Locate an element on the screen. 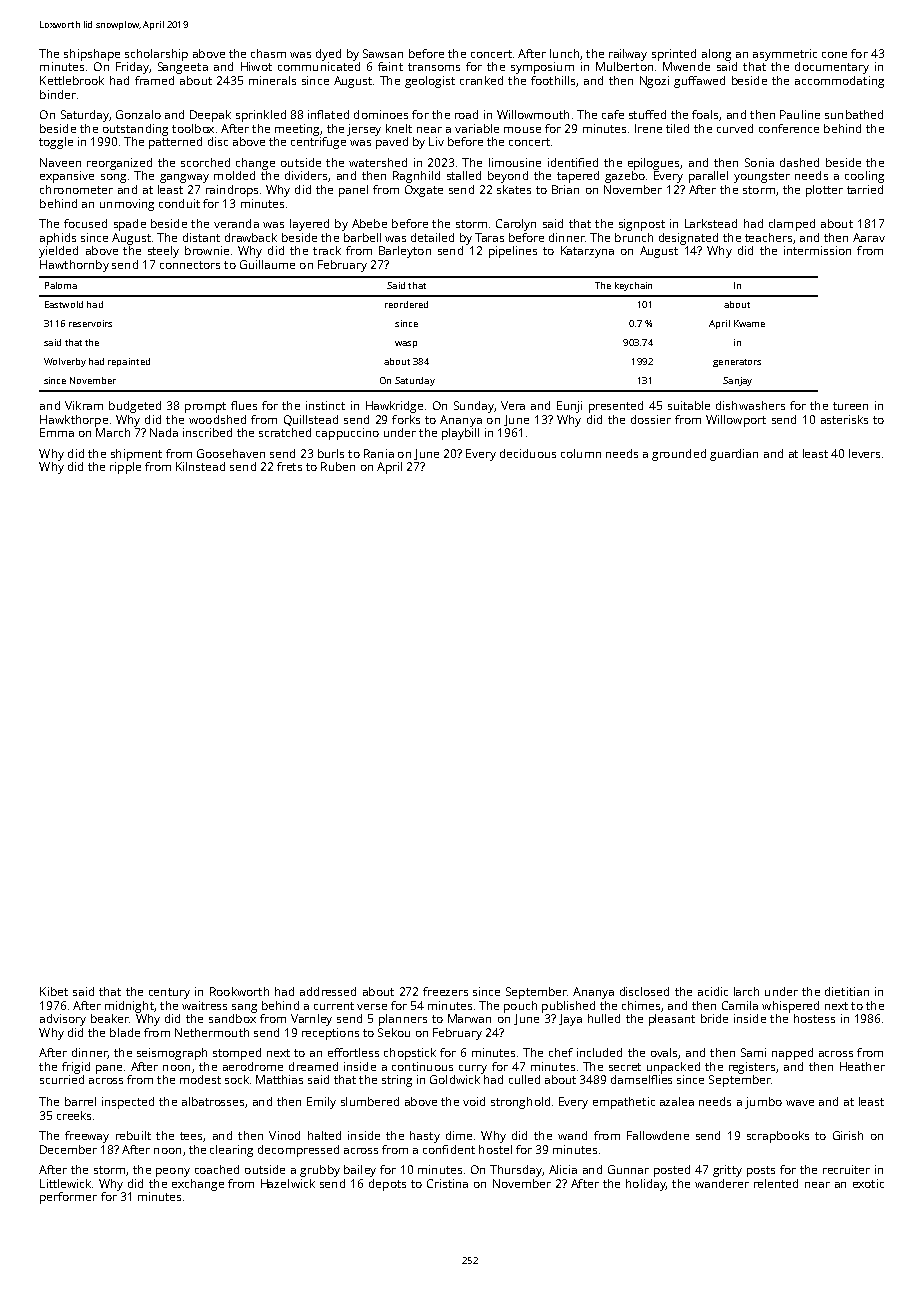 Image resolution: width=924 pixels, height=1308 pixels. relented is located at coordinates (776, 1183).
